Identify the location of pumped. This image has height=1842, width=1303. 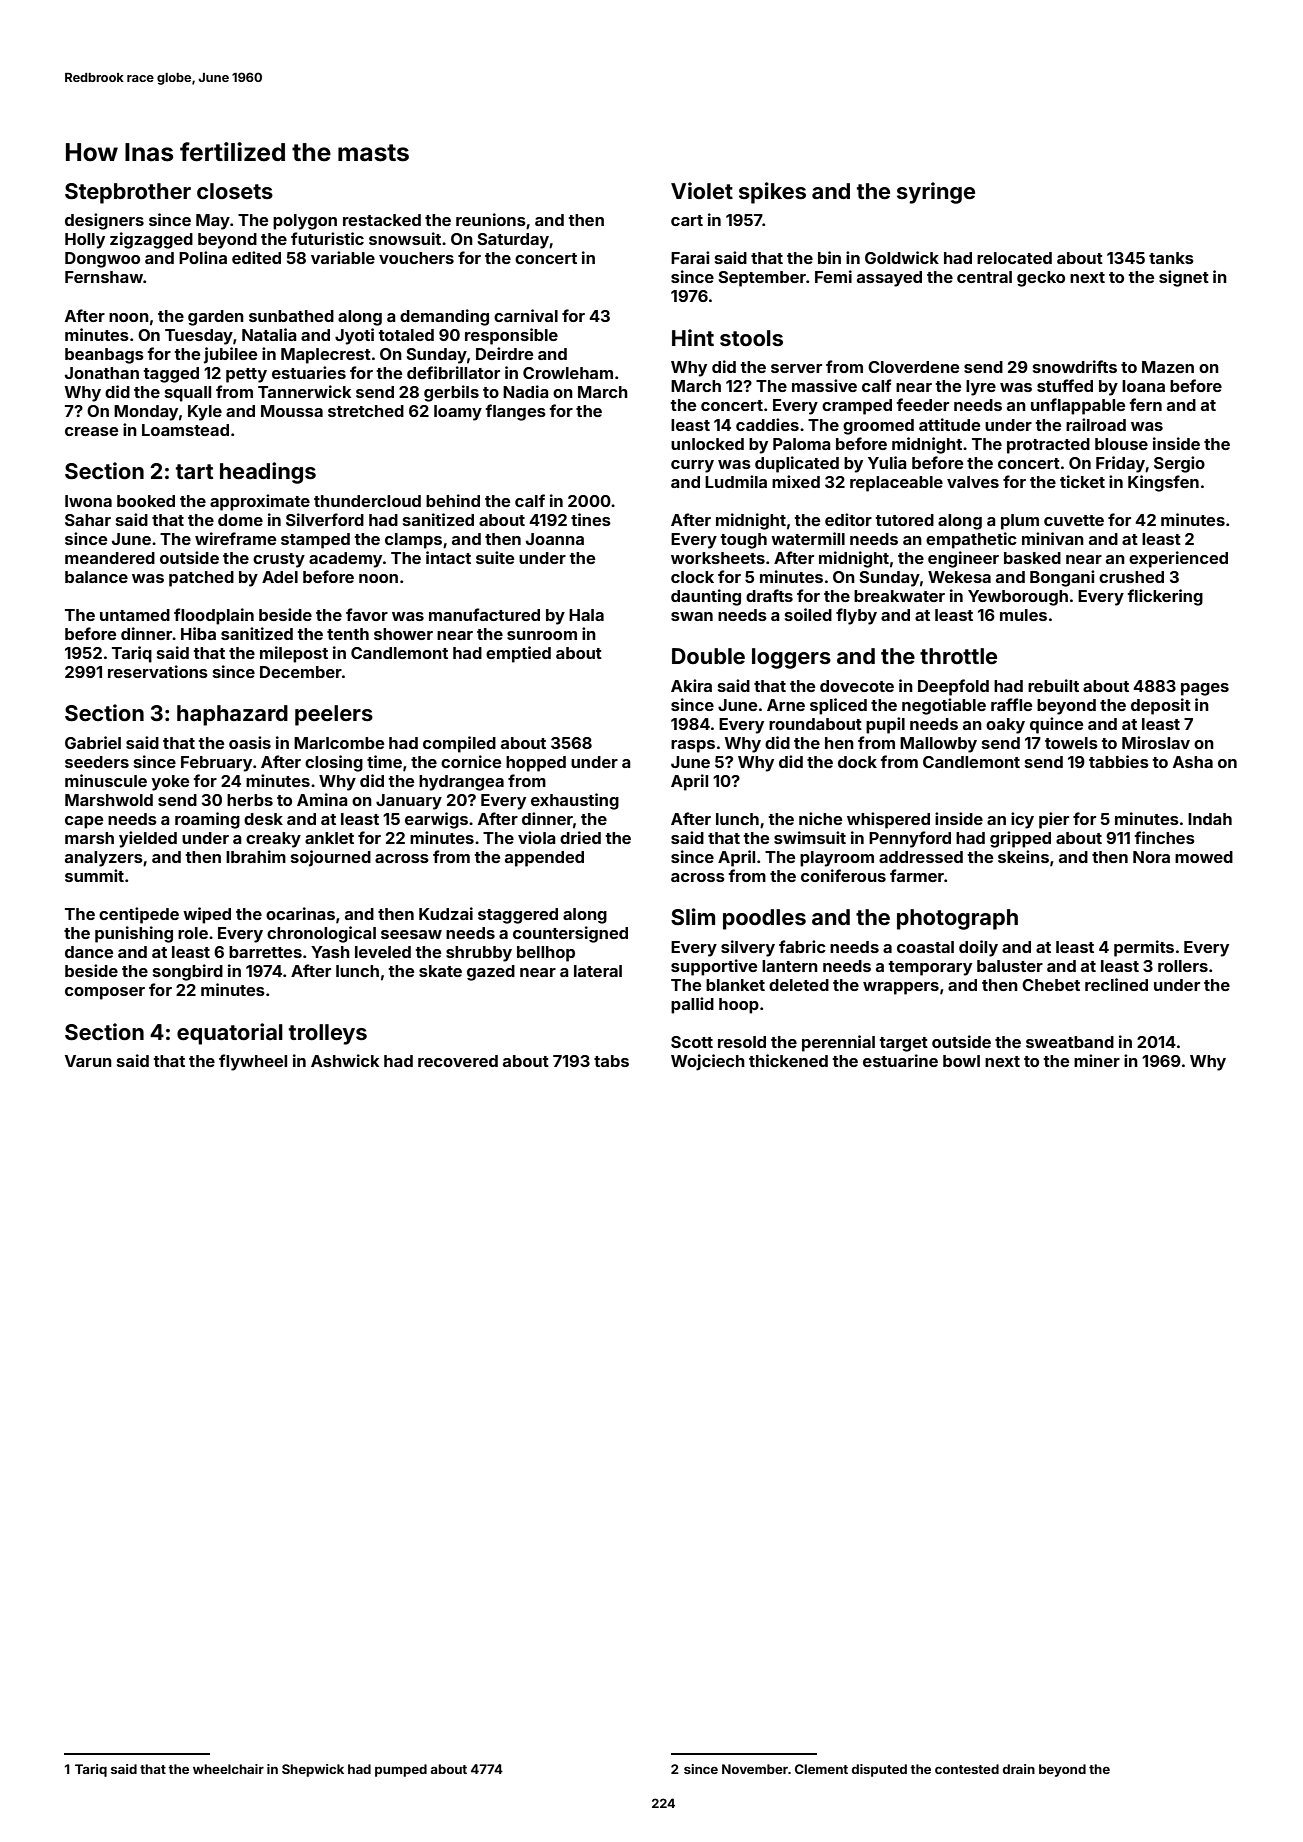
(401, 1770).
